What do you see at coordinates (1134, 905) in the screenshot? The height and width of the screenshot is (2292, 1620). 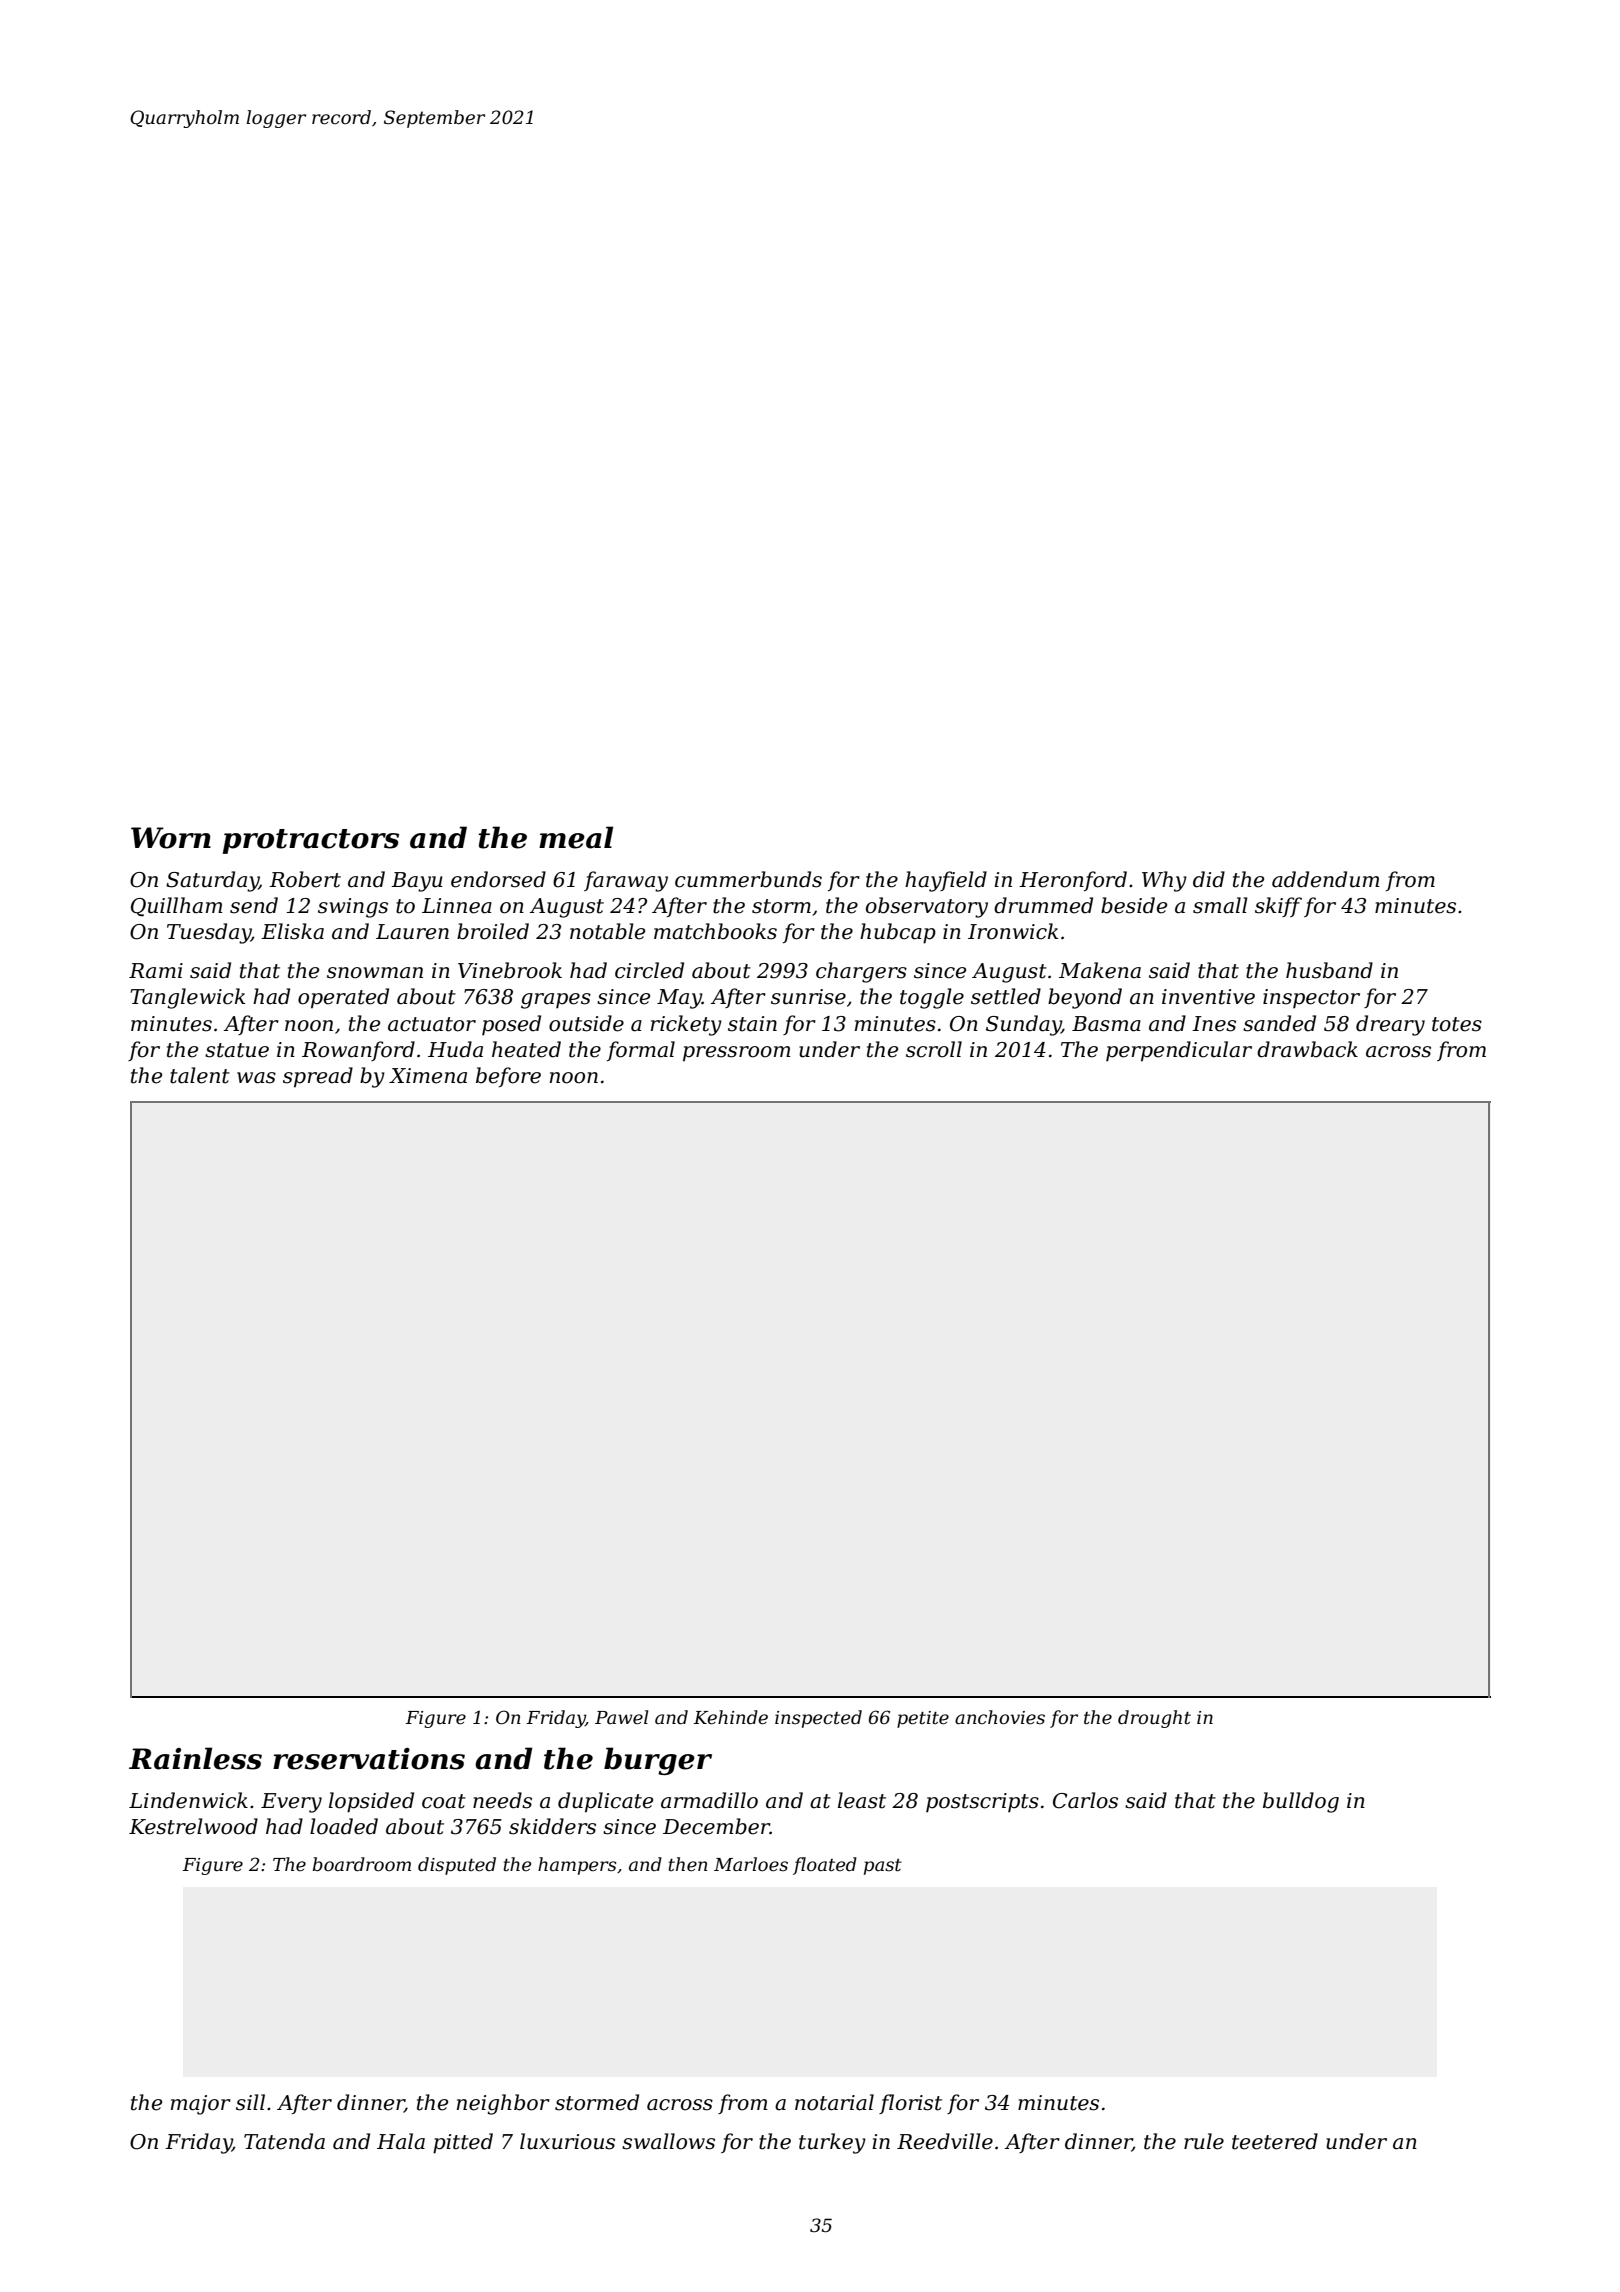 I see `beside` at bounding box center [1134, 905].
